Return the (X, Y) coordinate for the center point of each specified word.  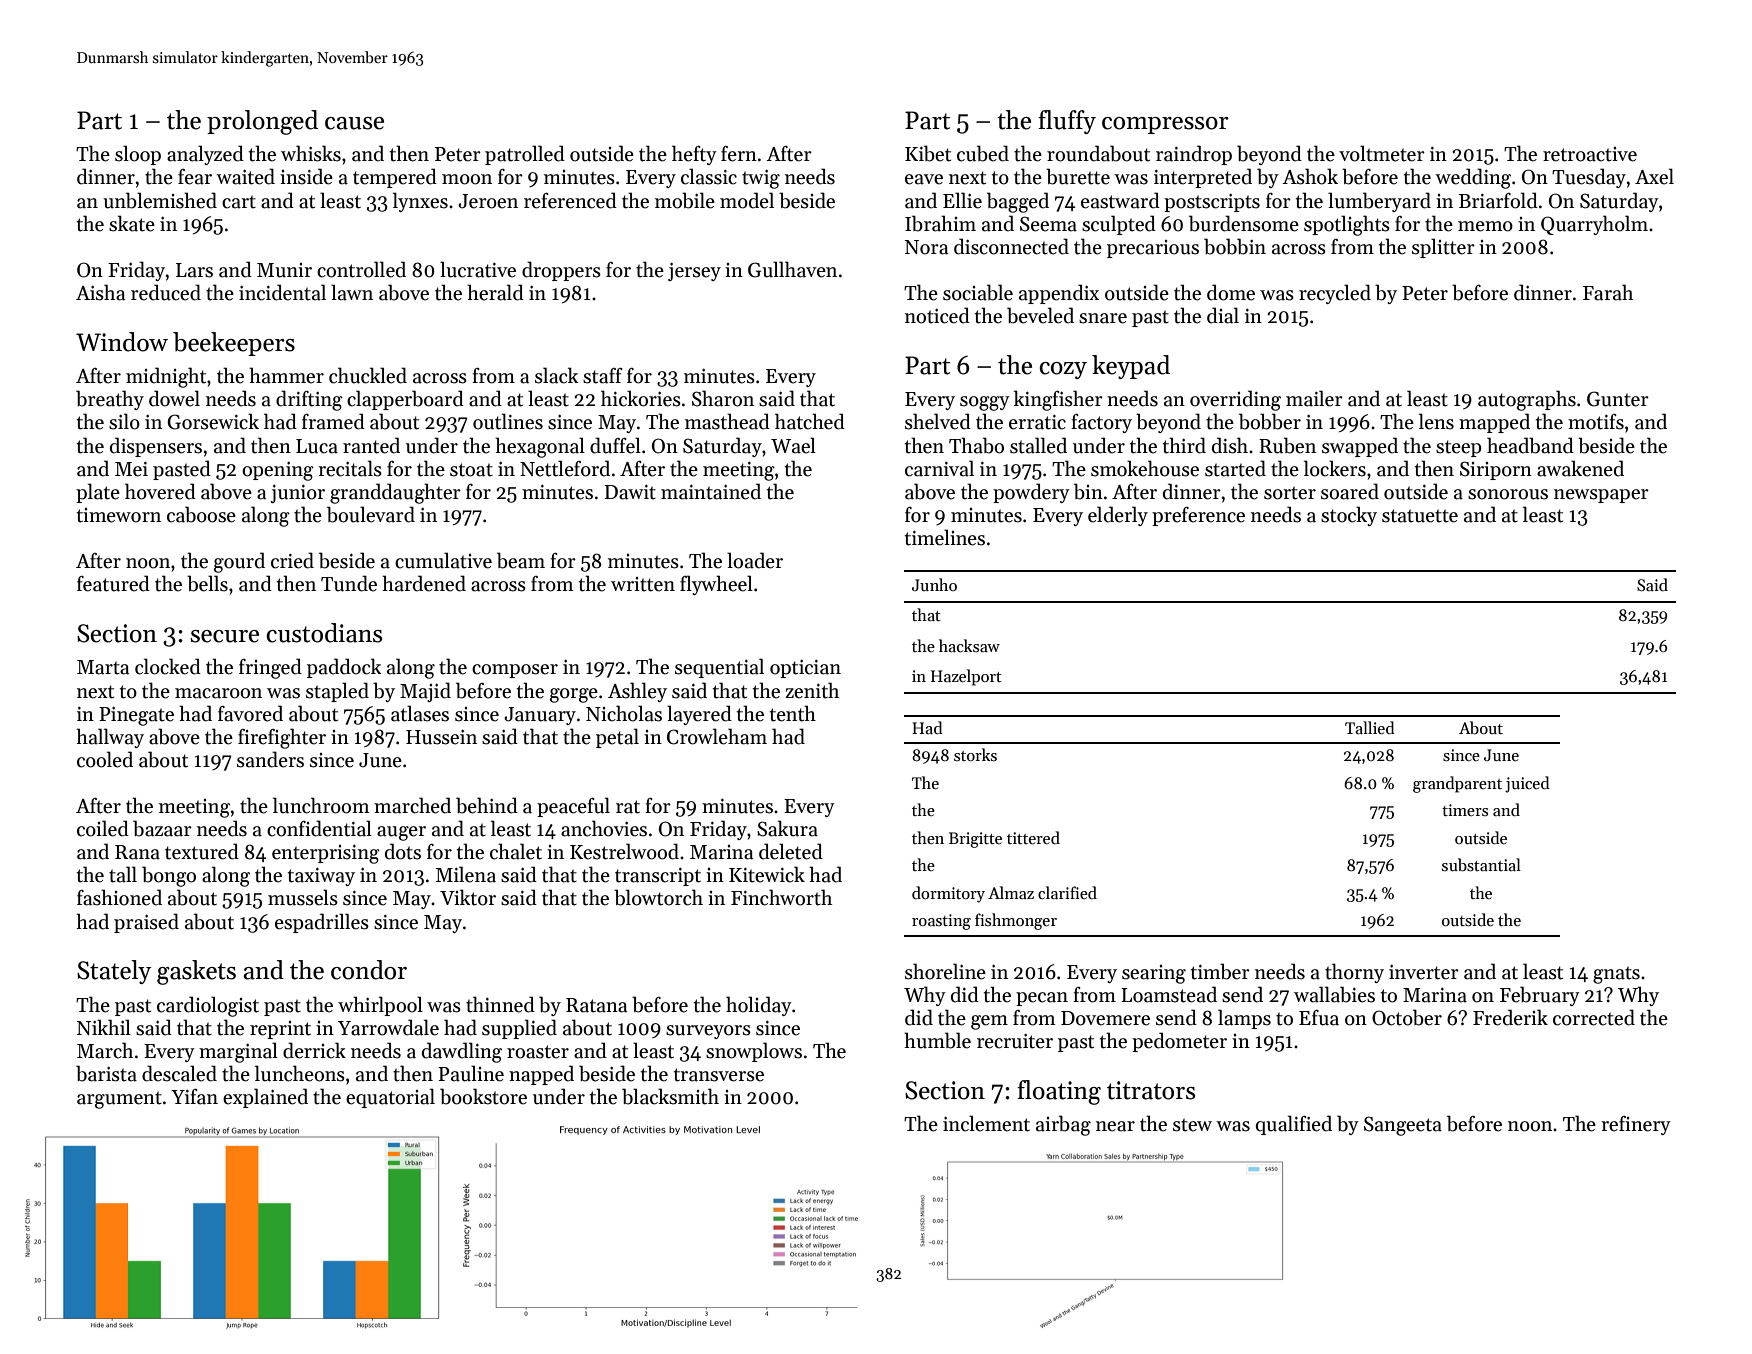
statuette (1420, 516)
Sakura (787, 828)
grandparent (1457, 784)
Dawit (630, 492)
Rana (137, 852)
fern (739, 154)
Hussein (441, 737)
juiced (1527, 784)
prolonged (262, 122)
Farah (1608, 292)
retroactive (1590, 154)
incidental (282, 292)
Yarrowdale (388, 1027)
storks (975, 754)
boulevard (371, 514)
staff (603, 376)
